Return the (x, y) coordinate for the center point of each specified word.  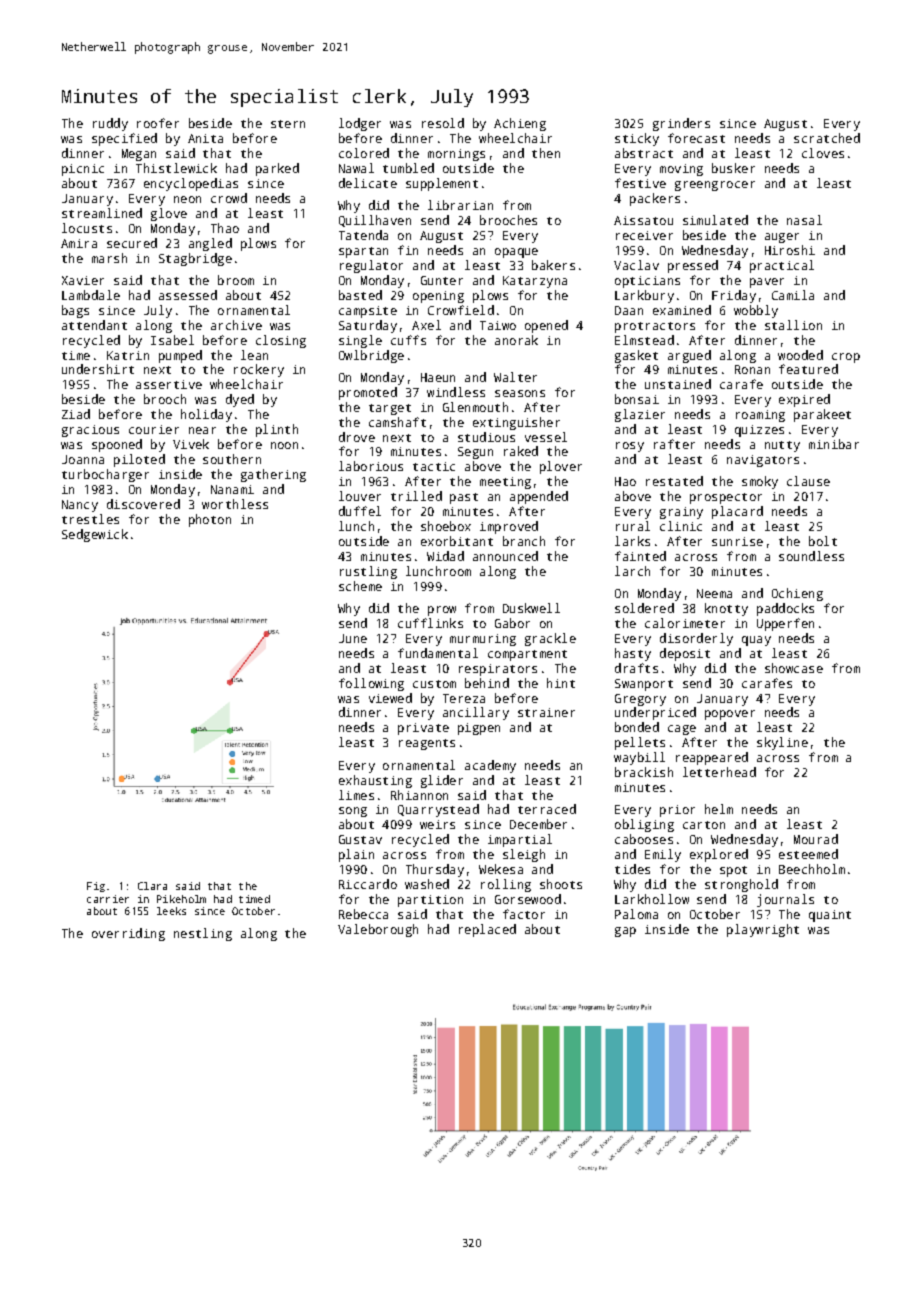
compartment (527, 655)
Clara (152, 886)
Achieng (520, 124)
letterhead (719, 772)
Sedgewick (95, 535)
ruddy (110, 124)
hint (561, 683)
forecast (696, 138)
